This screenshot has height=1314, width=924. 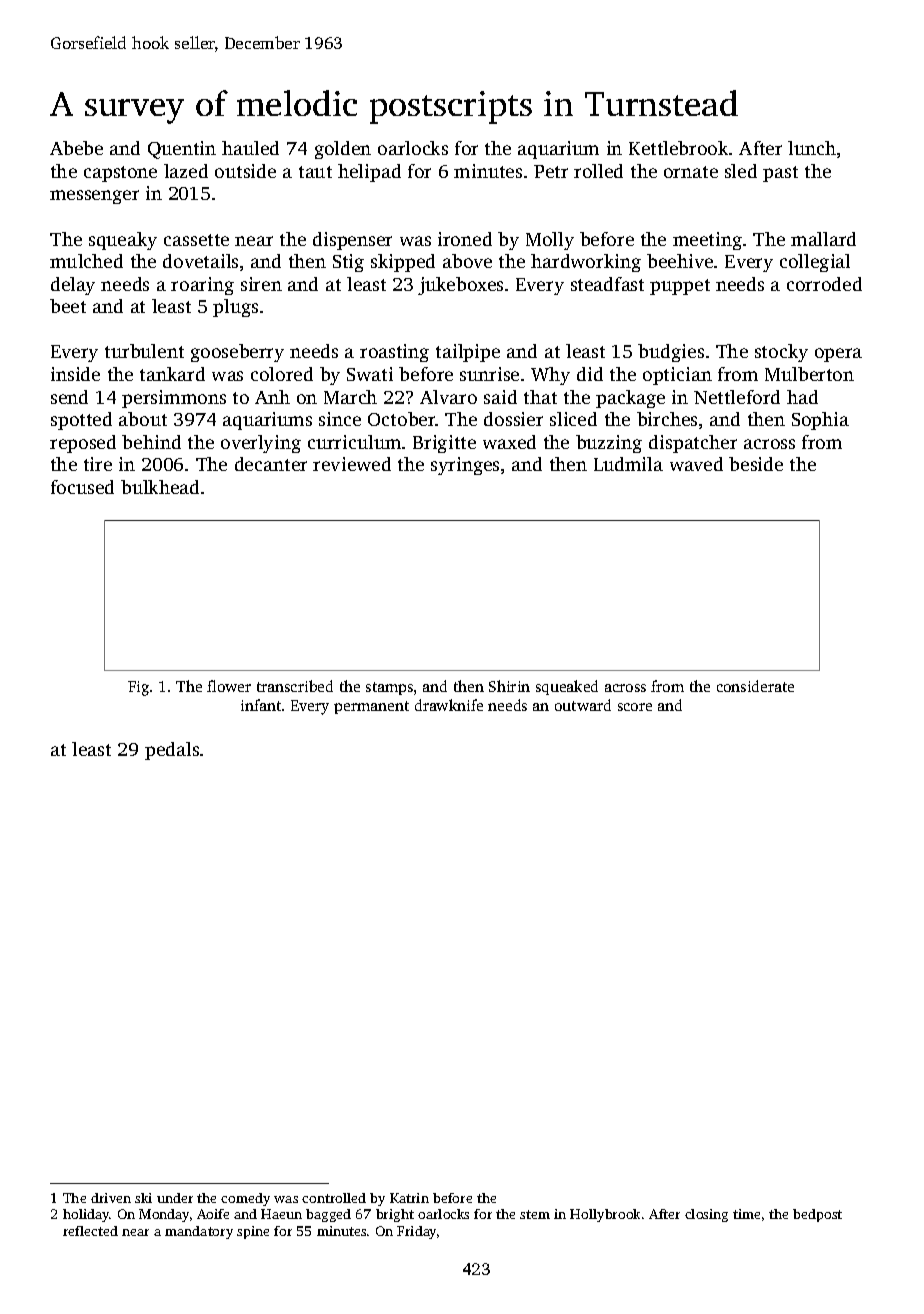 I want to click on Quentin, so click(x=182, y=150).
